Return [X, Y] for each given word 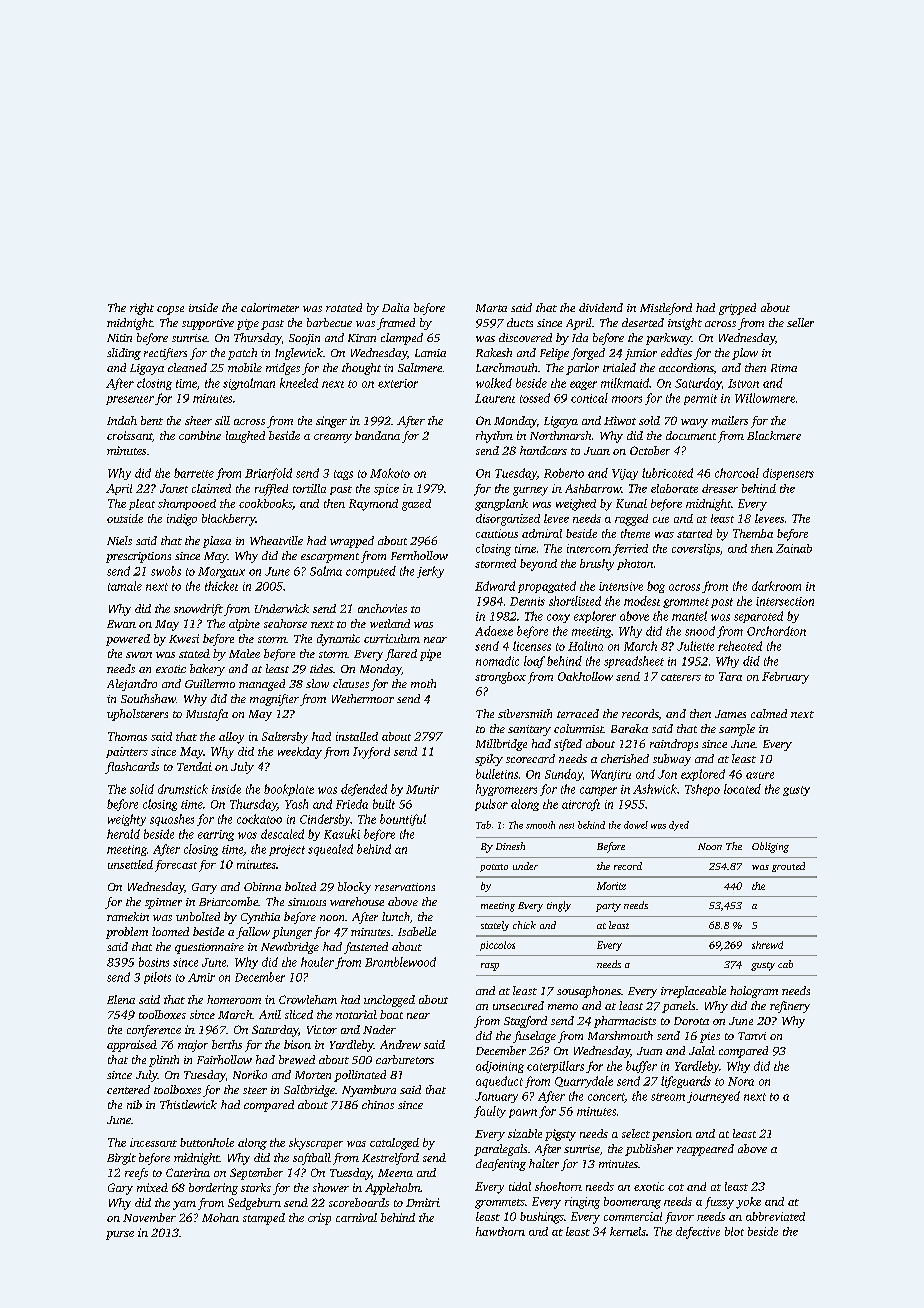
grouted [788, 867]
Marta [491, 308]
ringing [582, 1203]
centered [128, 1089]
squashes [172, 820]
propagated [547, 587]
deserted [643, 322]
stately [495, 926]
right [142, 309]
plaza [217, 542]
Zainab [794, 548]
